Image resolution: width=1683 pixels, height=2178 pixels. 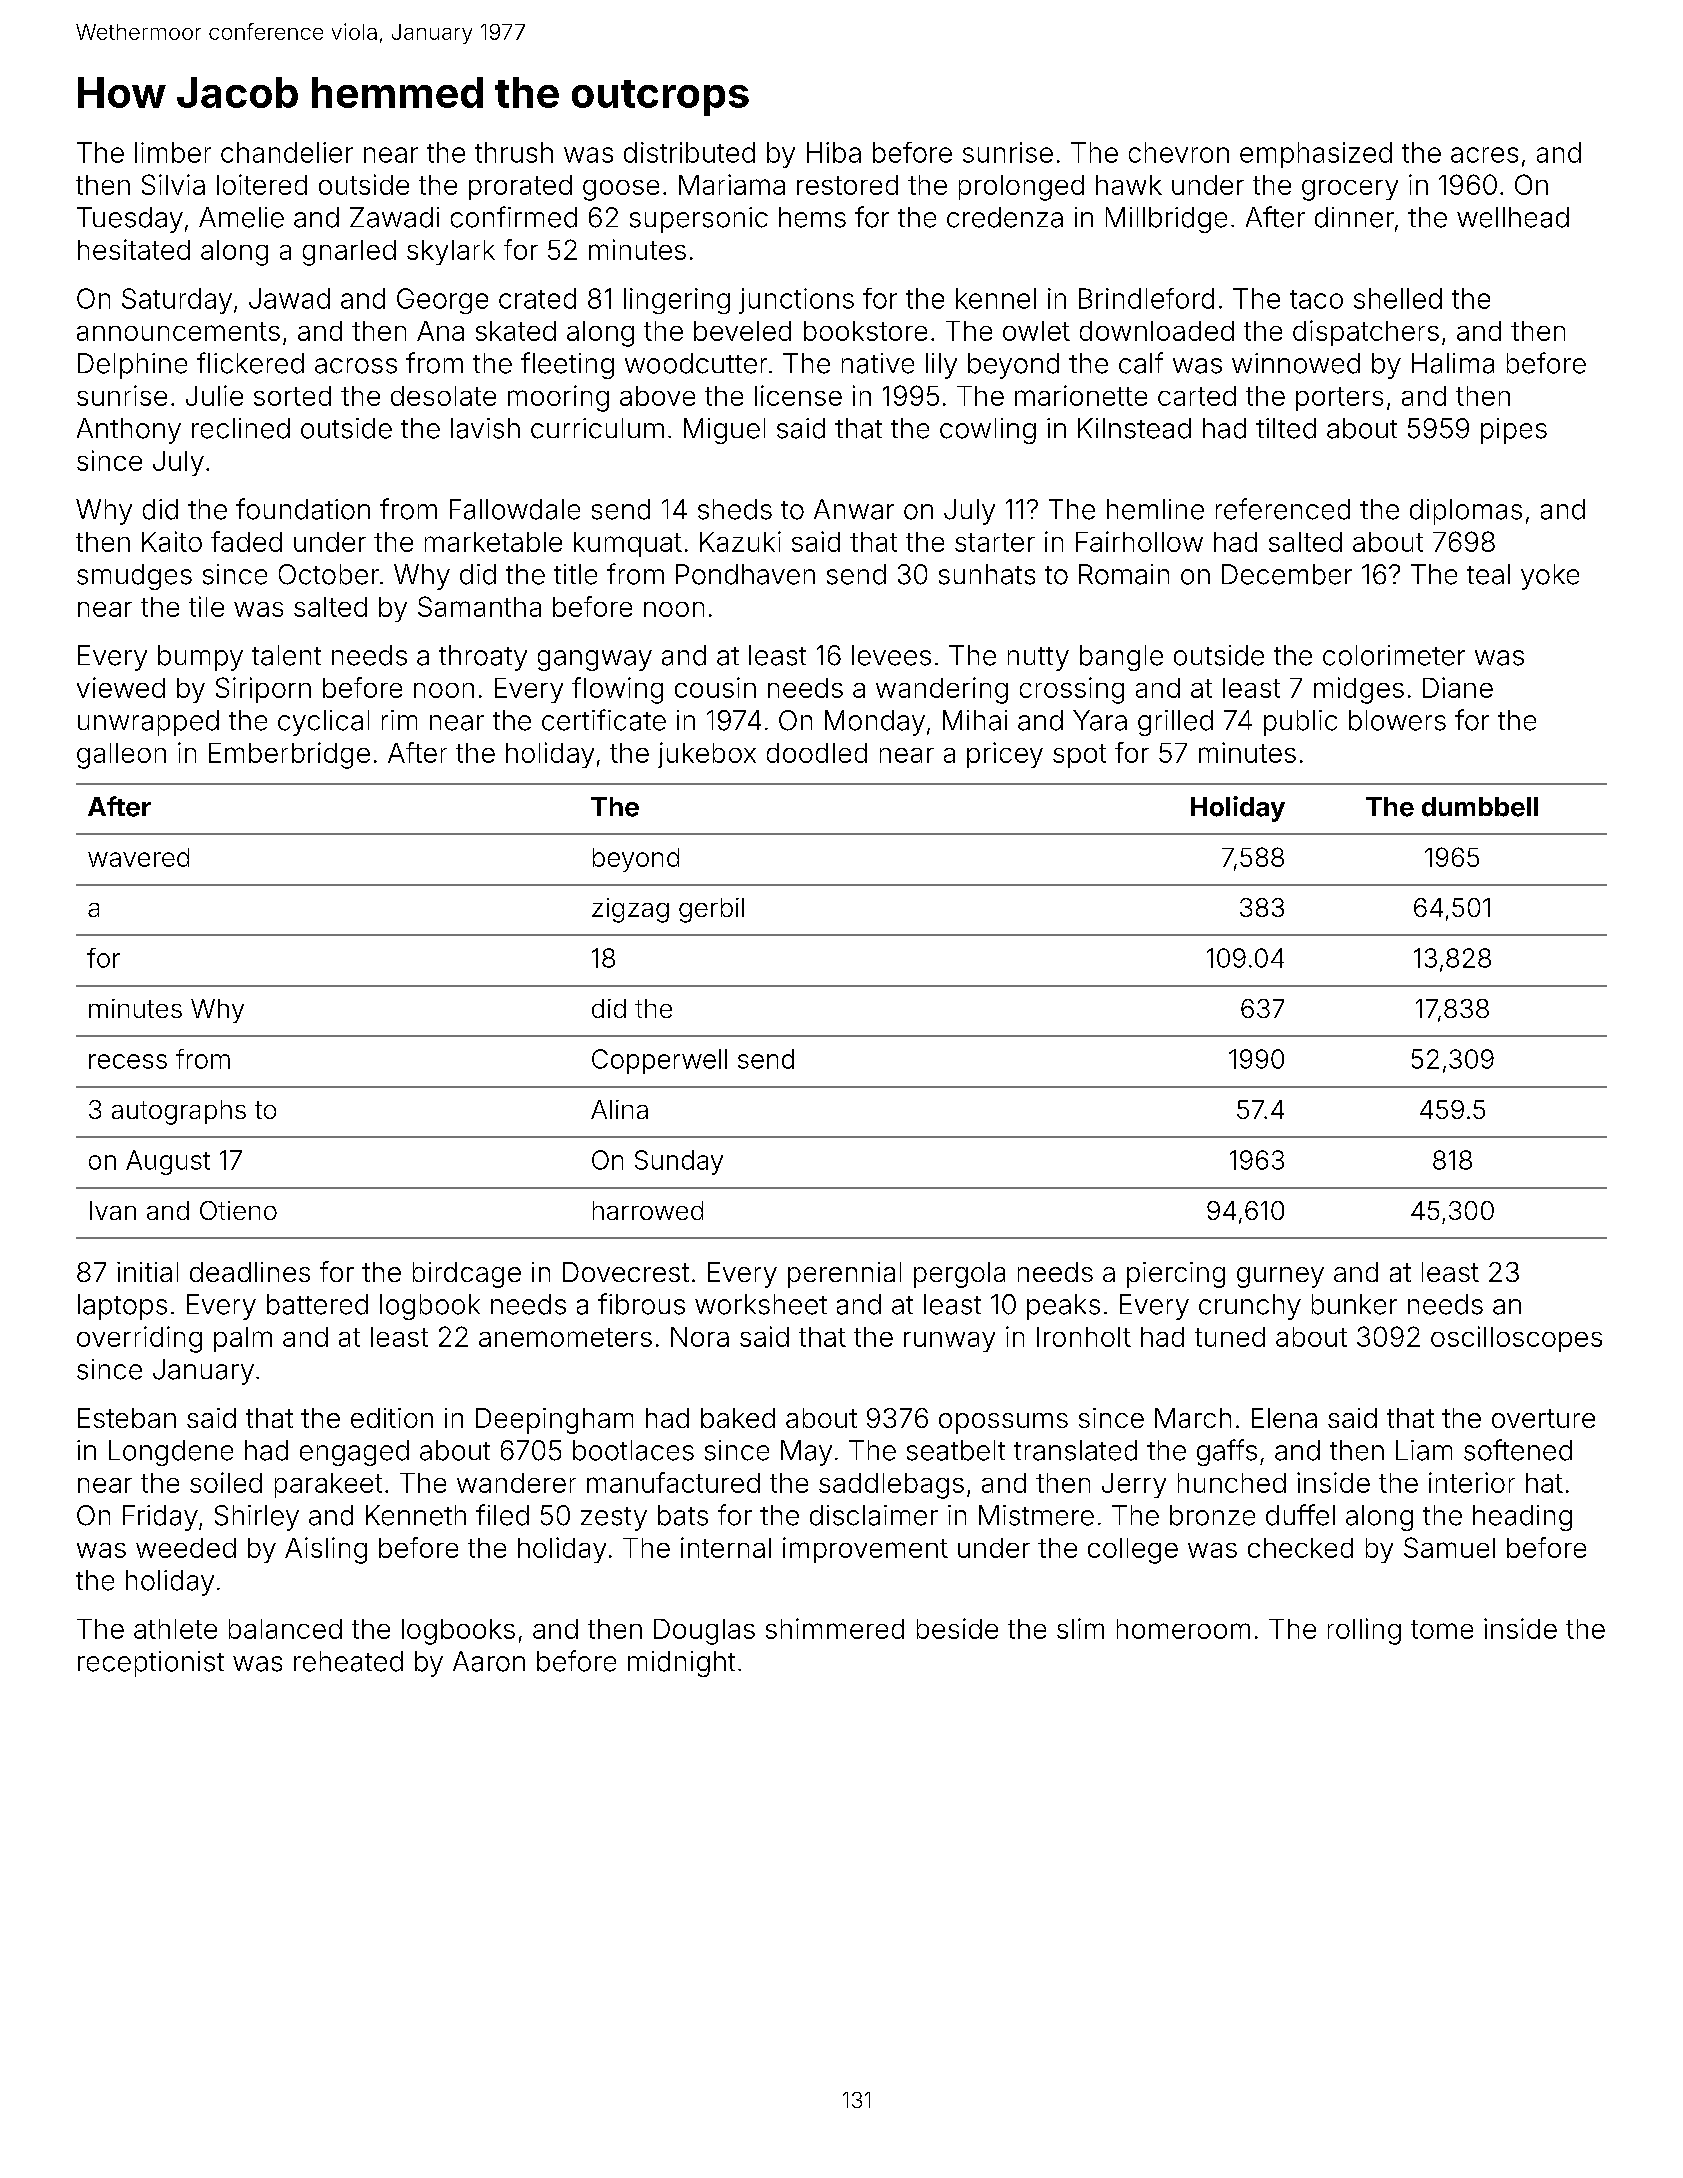 I want to click on acres, so click(x=1484, y=155).
